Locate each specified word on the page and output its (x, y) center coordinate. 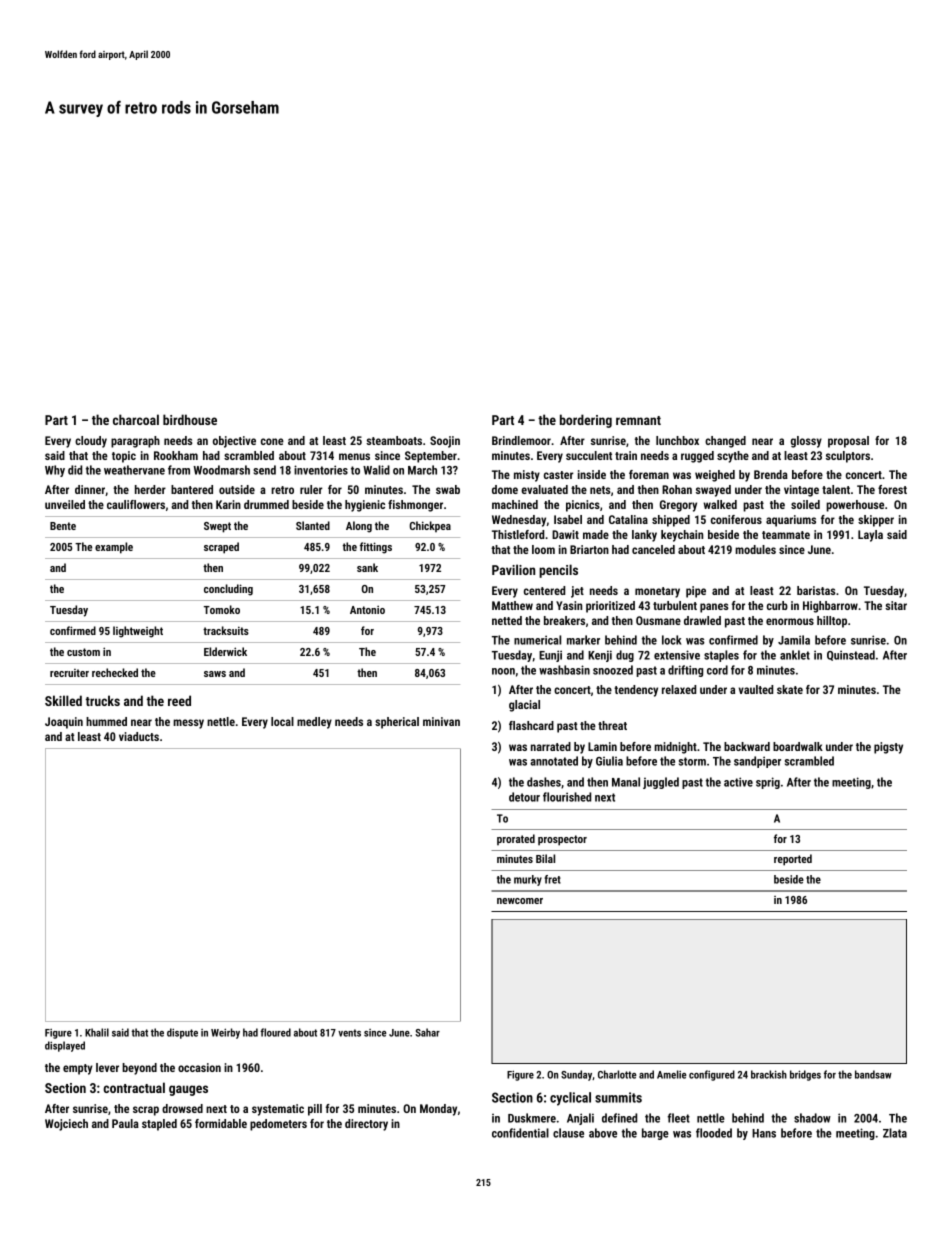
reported (793, 860)
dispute (182, 1033)
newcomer (520, 901)
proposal (848, 442)
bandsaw (873, 1074)
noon (503, 671)
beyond (139, 1069)
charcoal (136, 419)
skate (790, 689)
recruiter (69, 673)
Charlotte (617, 1074)
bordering (586, 421)
